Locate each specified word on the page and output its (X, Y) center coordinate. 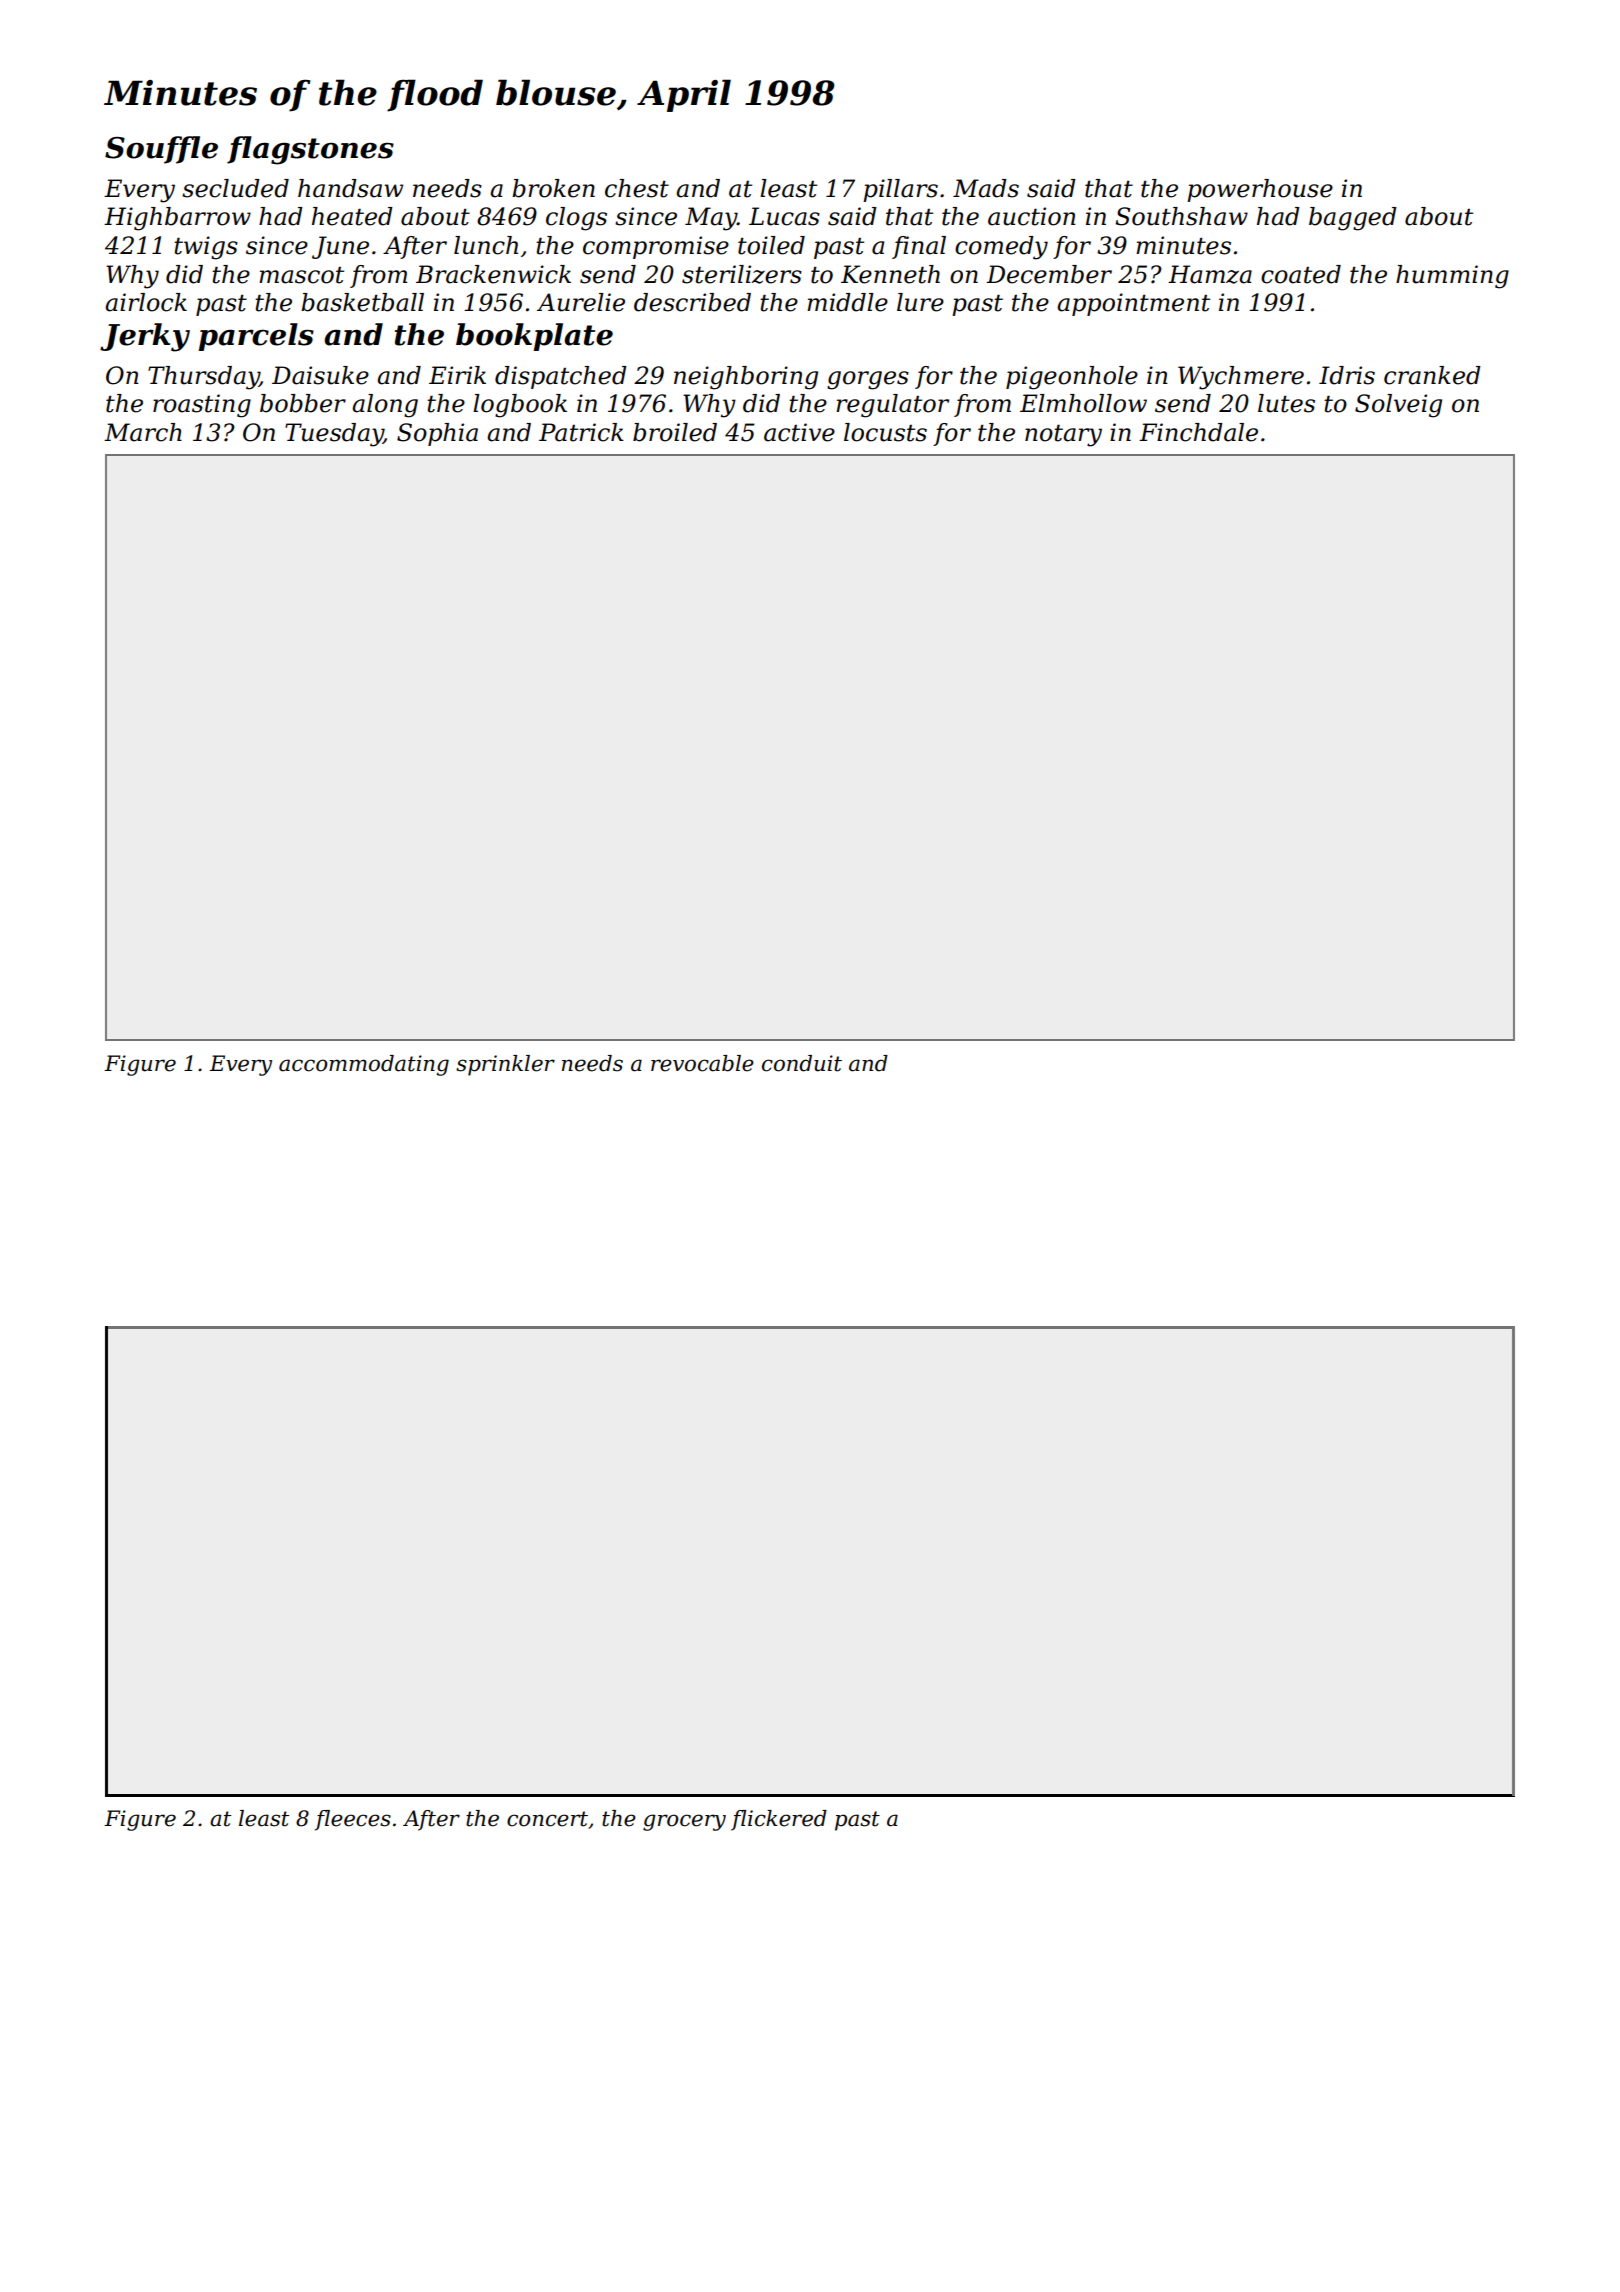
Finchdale (1198, 432)
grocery (684, 1822)
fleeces (353, 1820)
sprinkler (505, 1065)
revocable (702, 1063)
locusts (885, 432)
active (799, 432)
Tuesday (334, 435)
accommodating (364, 1065)
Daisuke (320, 375)
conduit (802, 1063)
